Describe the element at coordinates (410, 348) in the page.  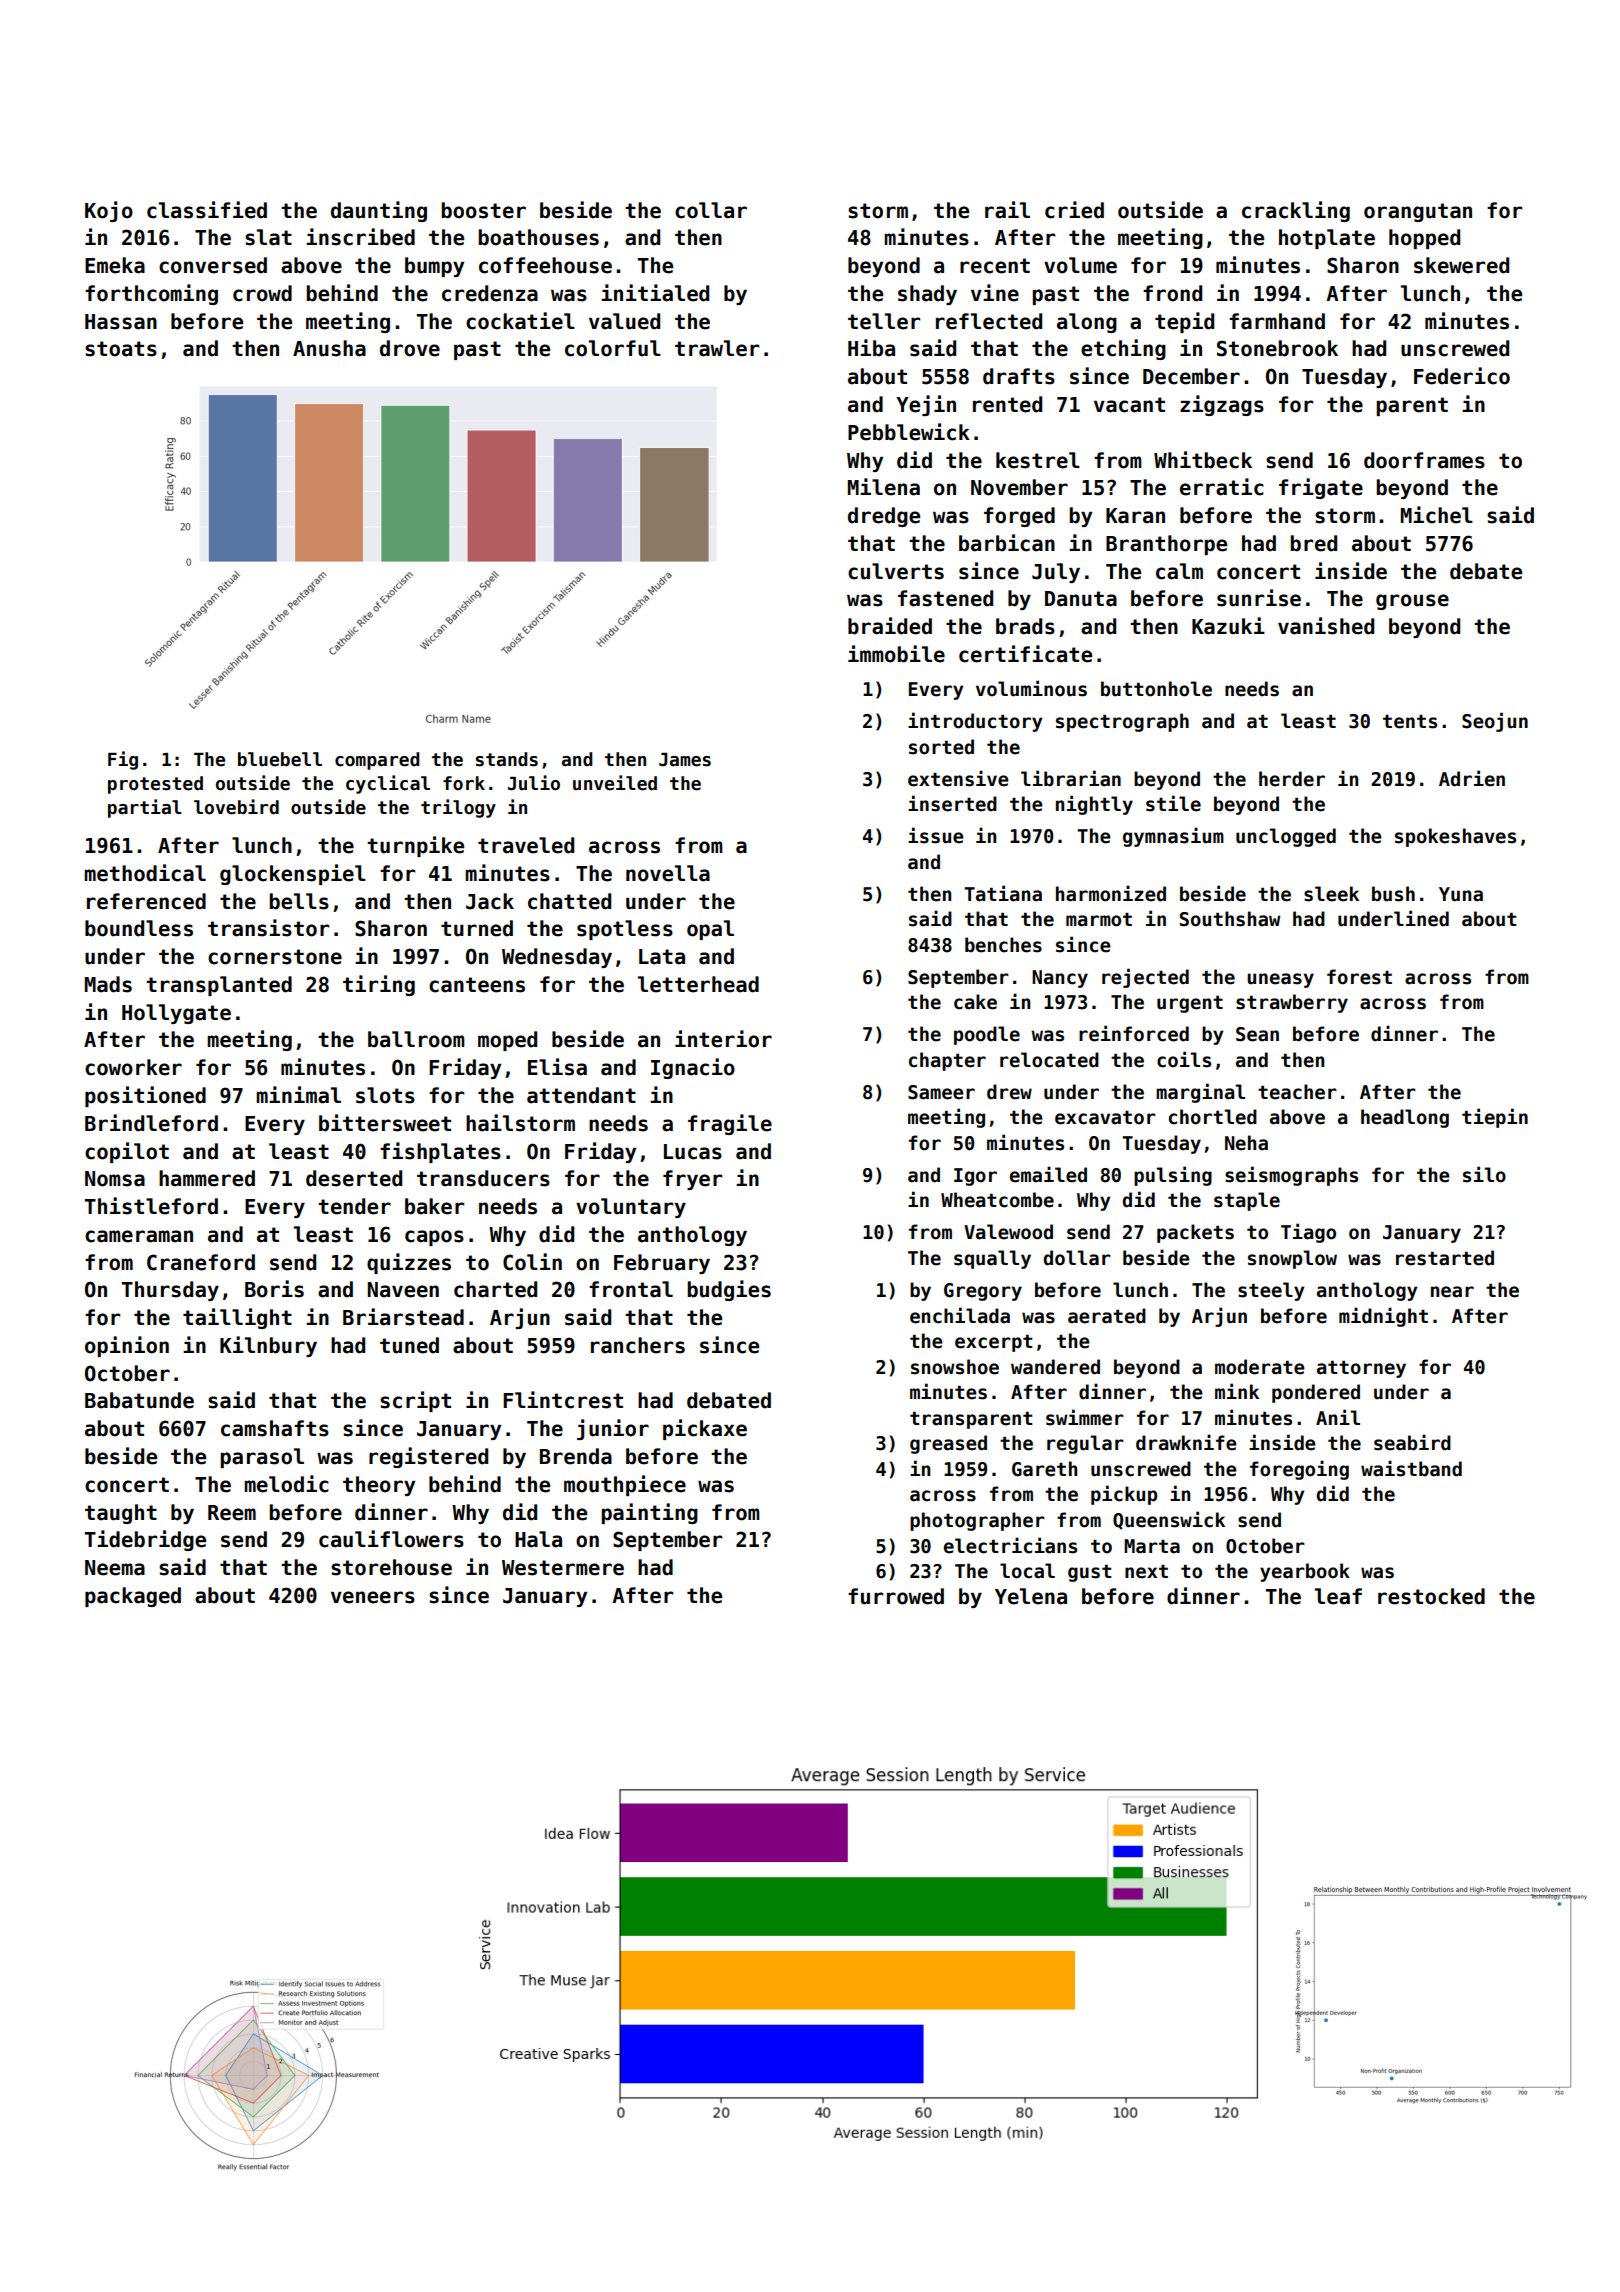
I see `drove` at that location.
